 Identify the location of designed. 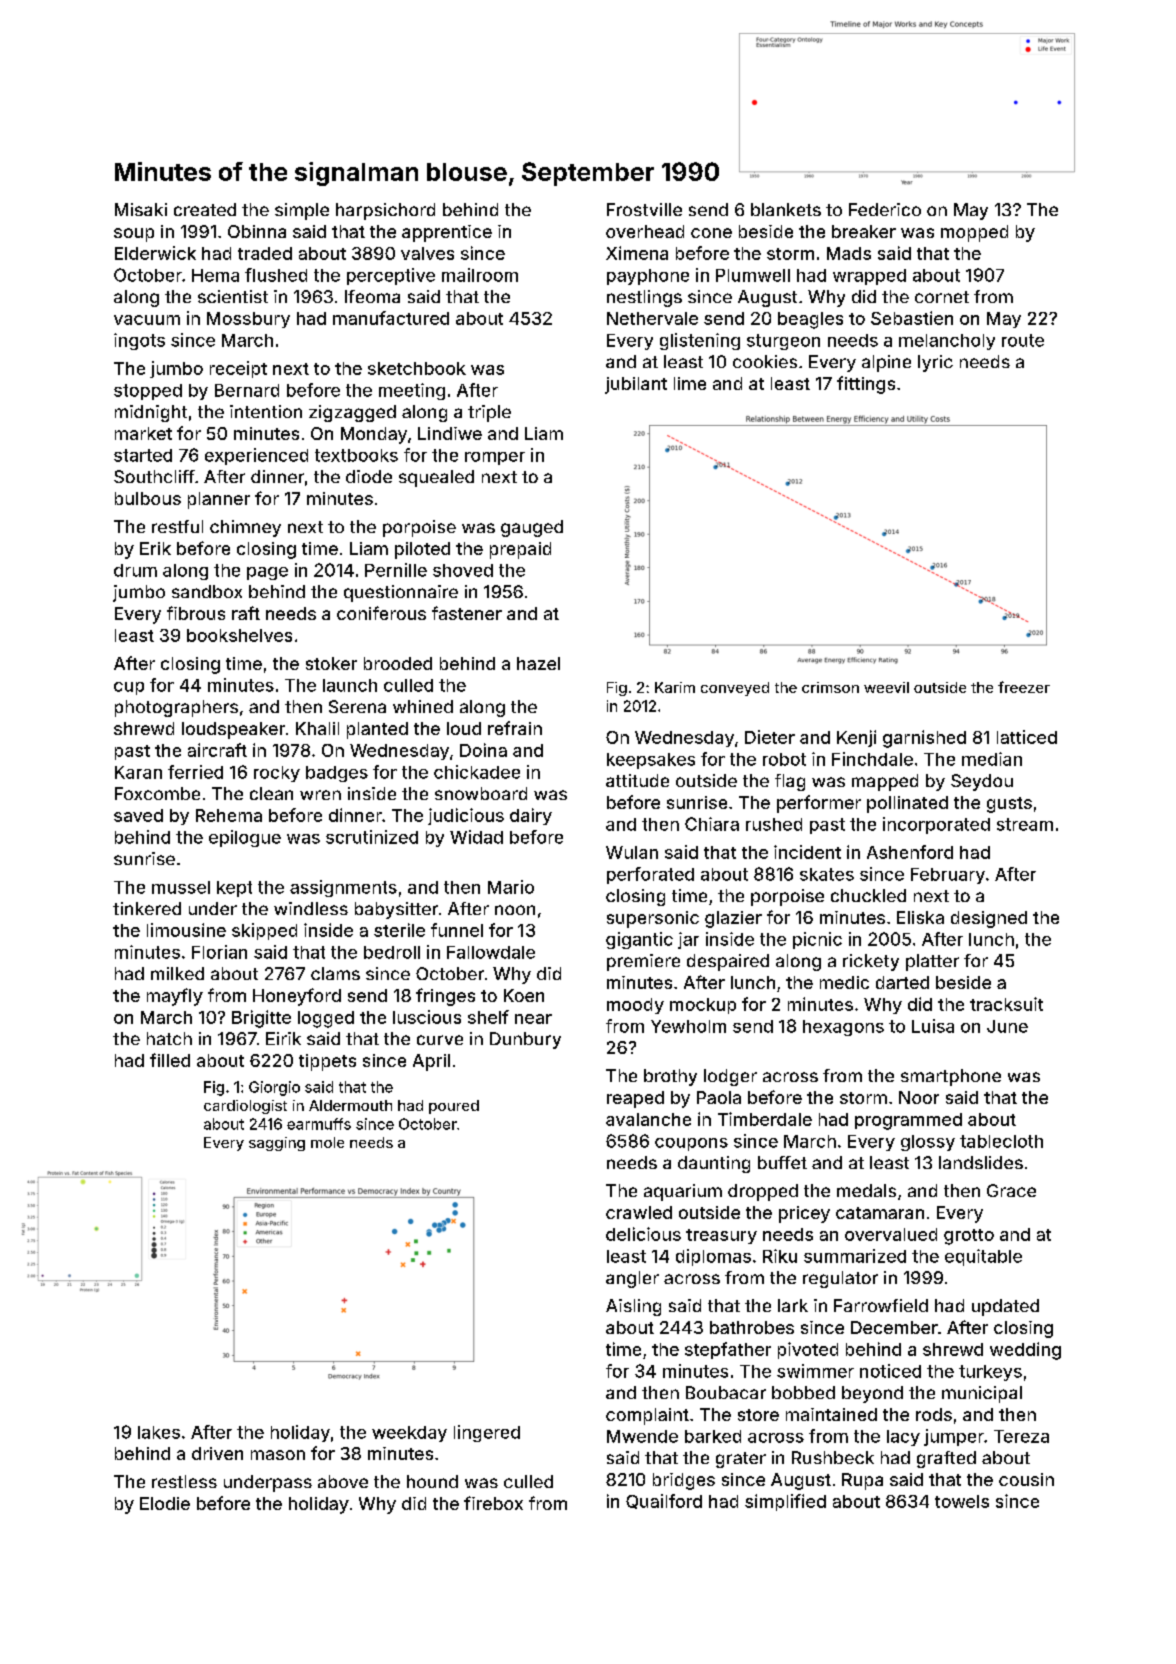
(989, 919).
